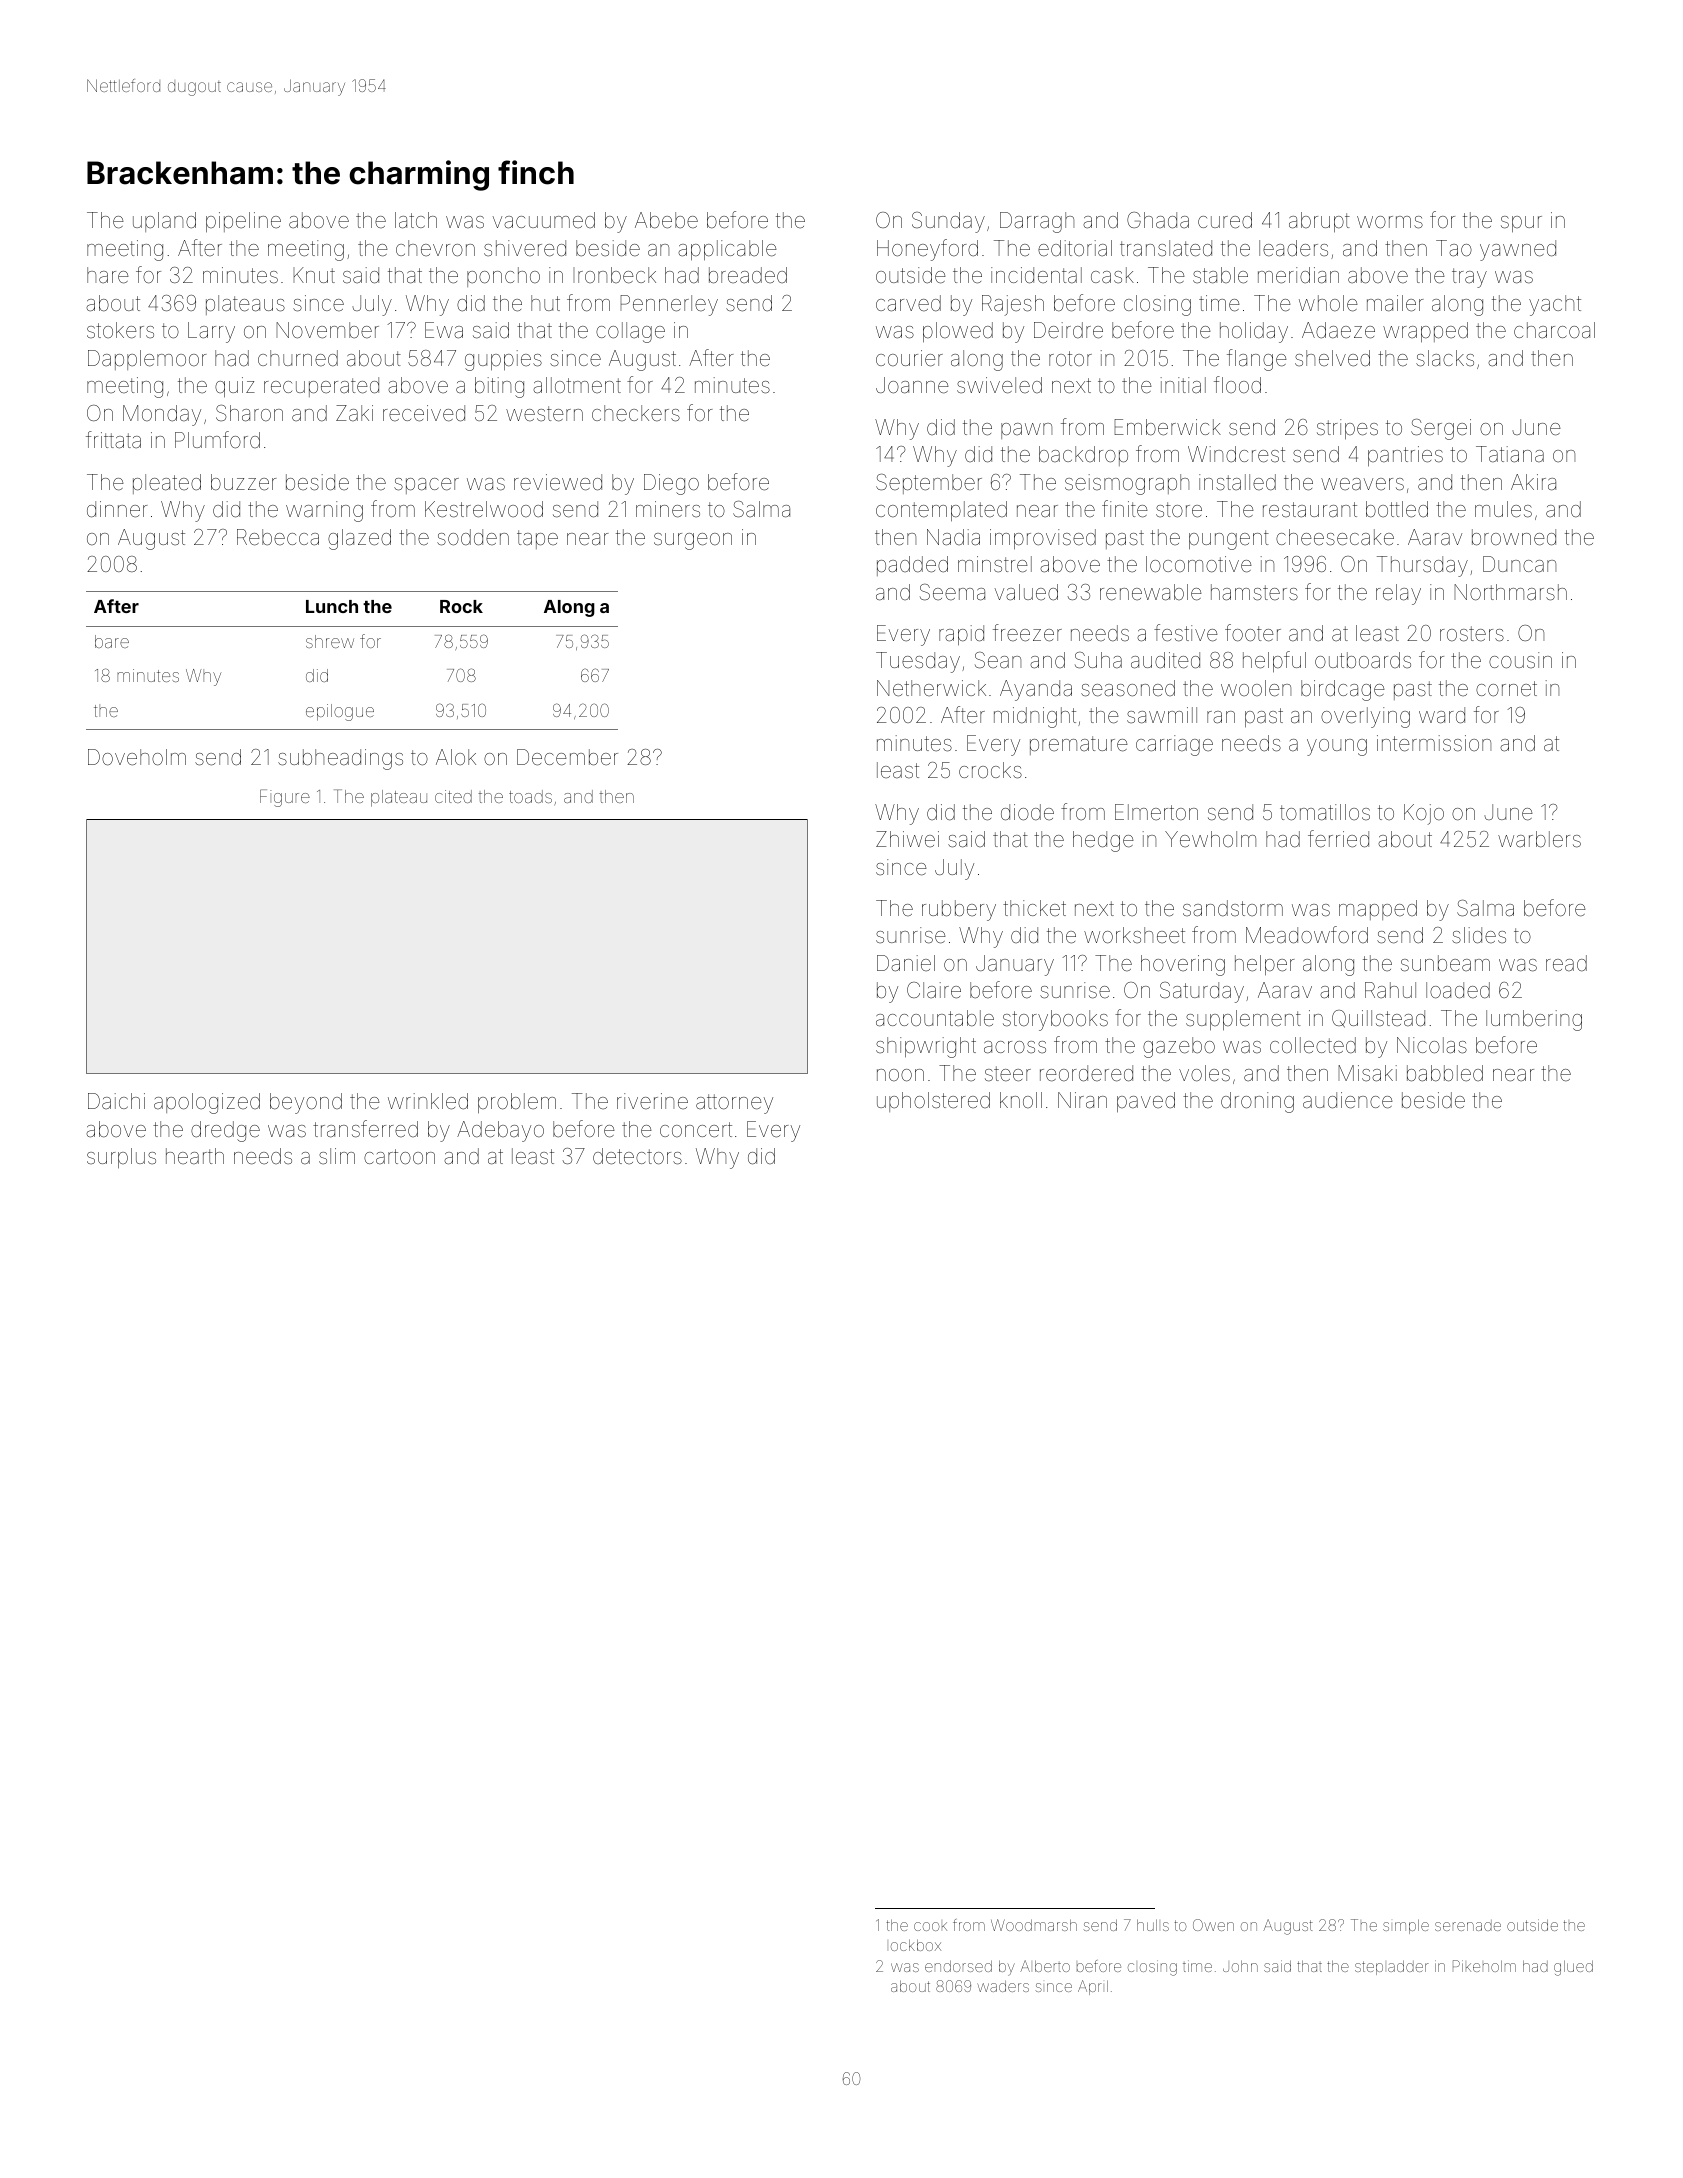  What do you see at coordinates (916, 1945) in the screenshot?
I see `lockbox` at bounding box center [916, 1945].
